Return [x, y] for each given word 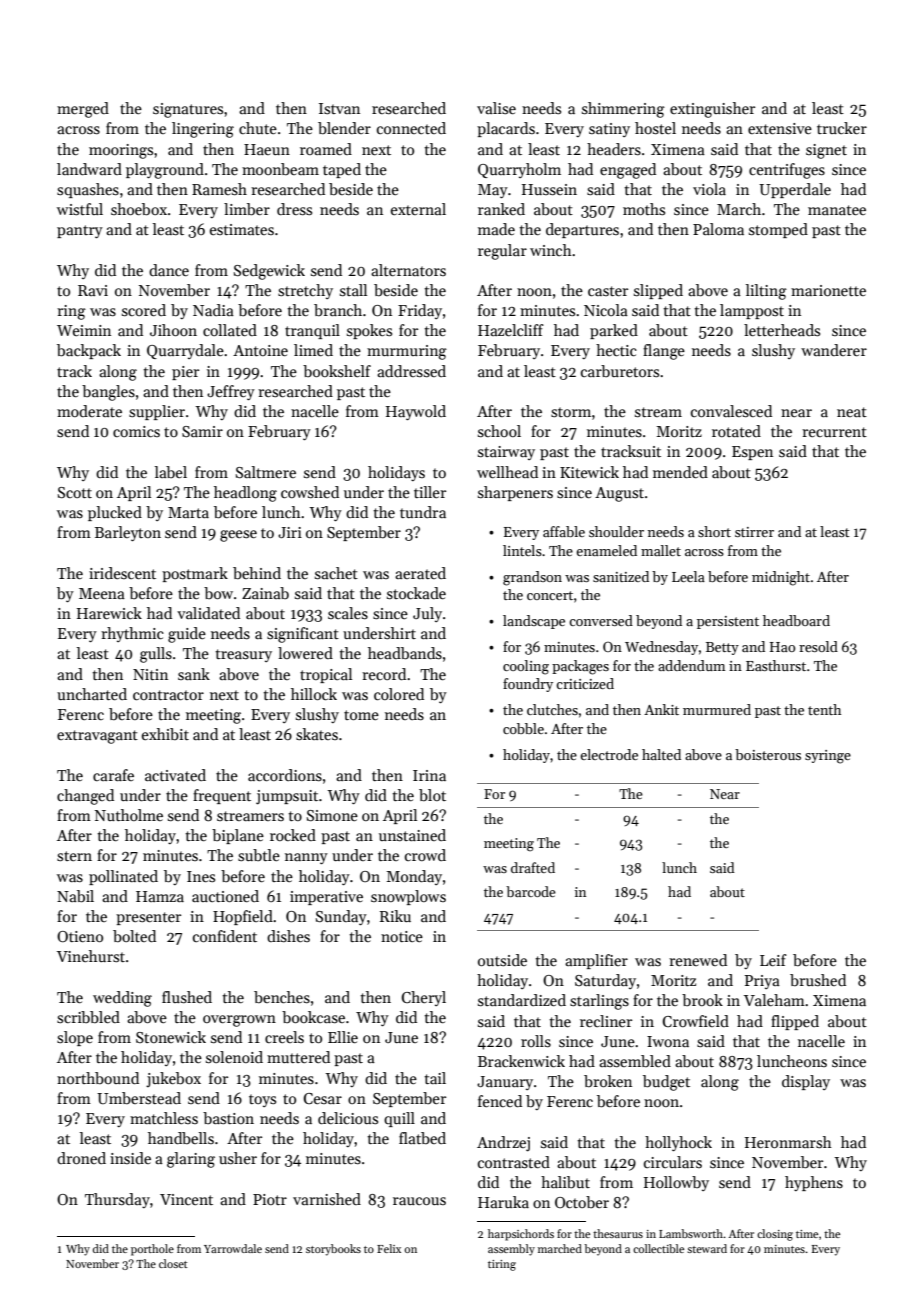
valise [496, 108]
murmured [717, 709]
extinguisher [712, 110]
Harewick [109, 613]
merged [83, 110]
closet [173, 1263]
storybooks [333, 1250]
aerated [420, 573]
